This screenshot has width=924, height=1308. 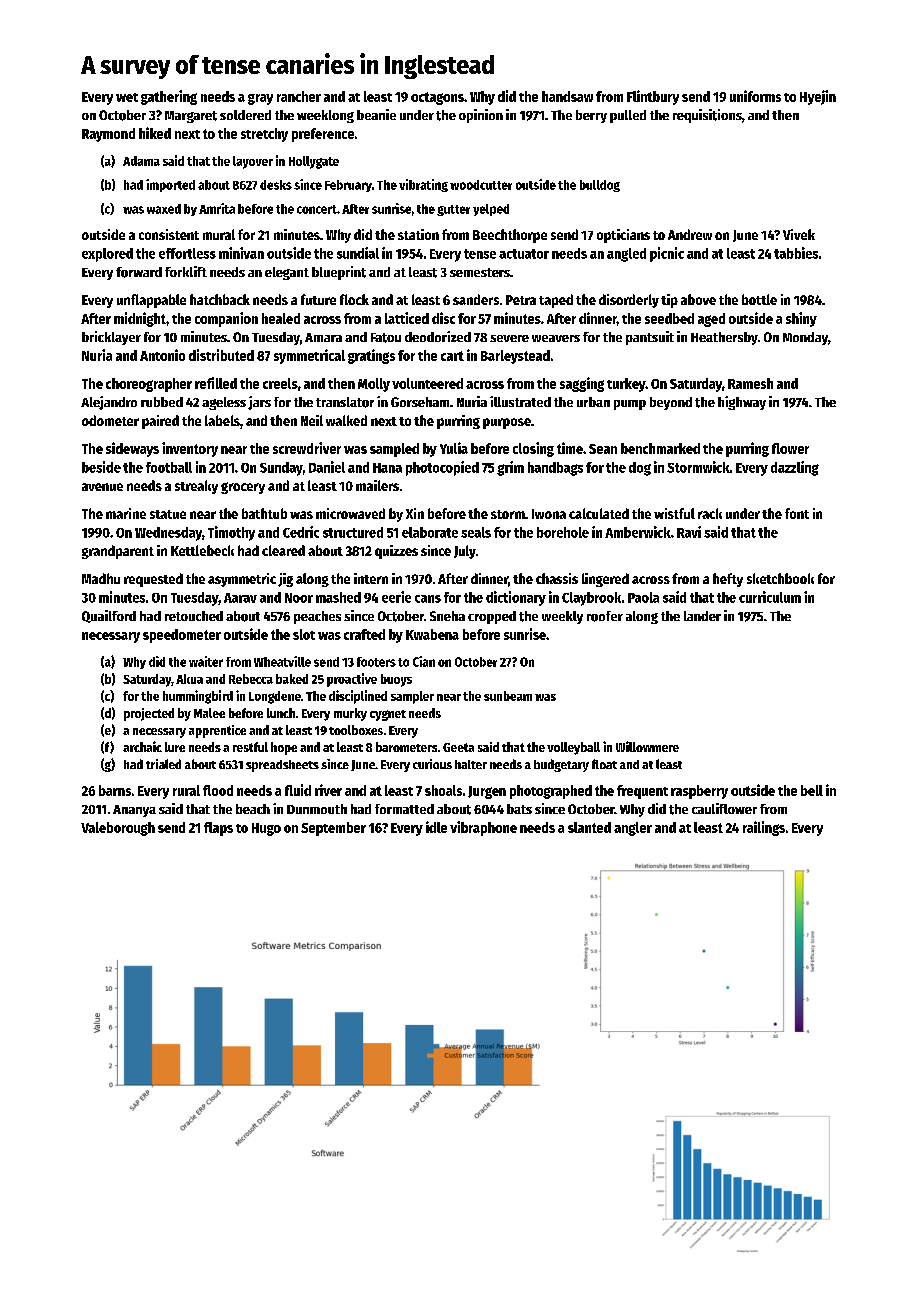 I want to click on volunteered, so click(x=427, y=383).
